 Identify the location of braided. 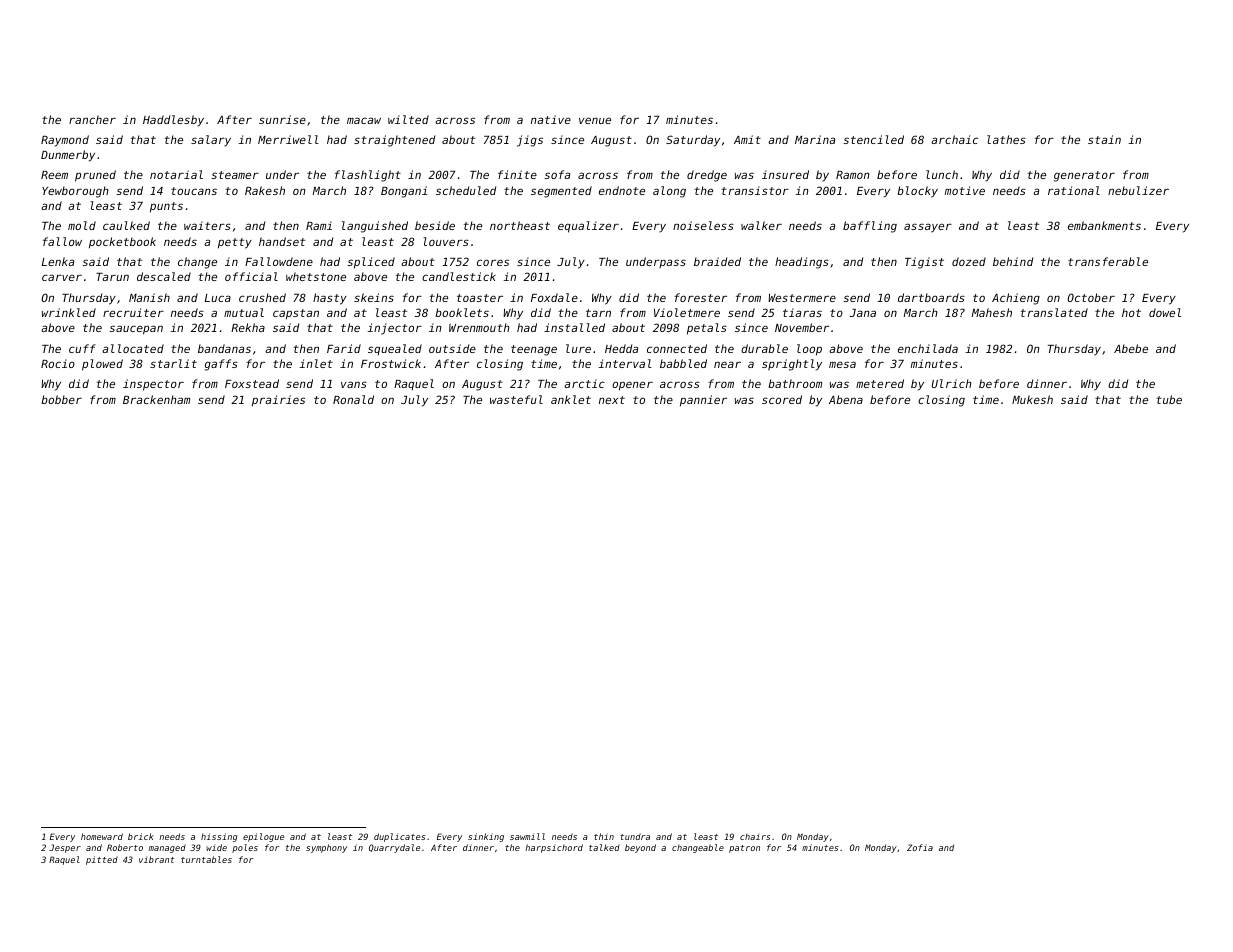
(717, 261).
